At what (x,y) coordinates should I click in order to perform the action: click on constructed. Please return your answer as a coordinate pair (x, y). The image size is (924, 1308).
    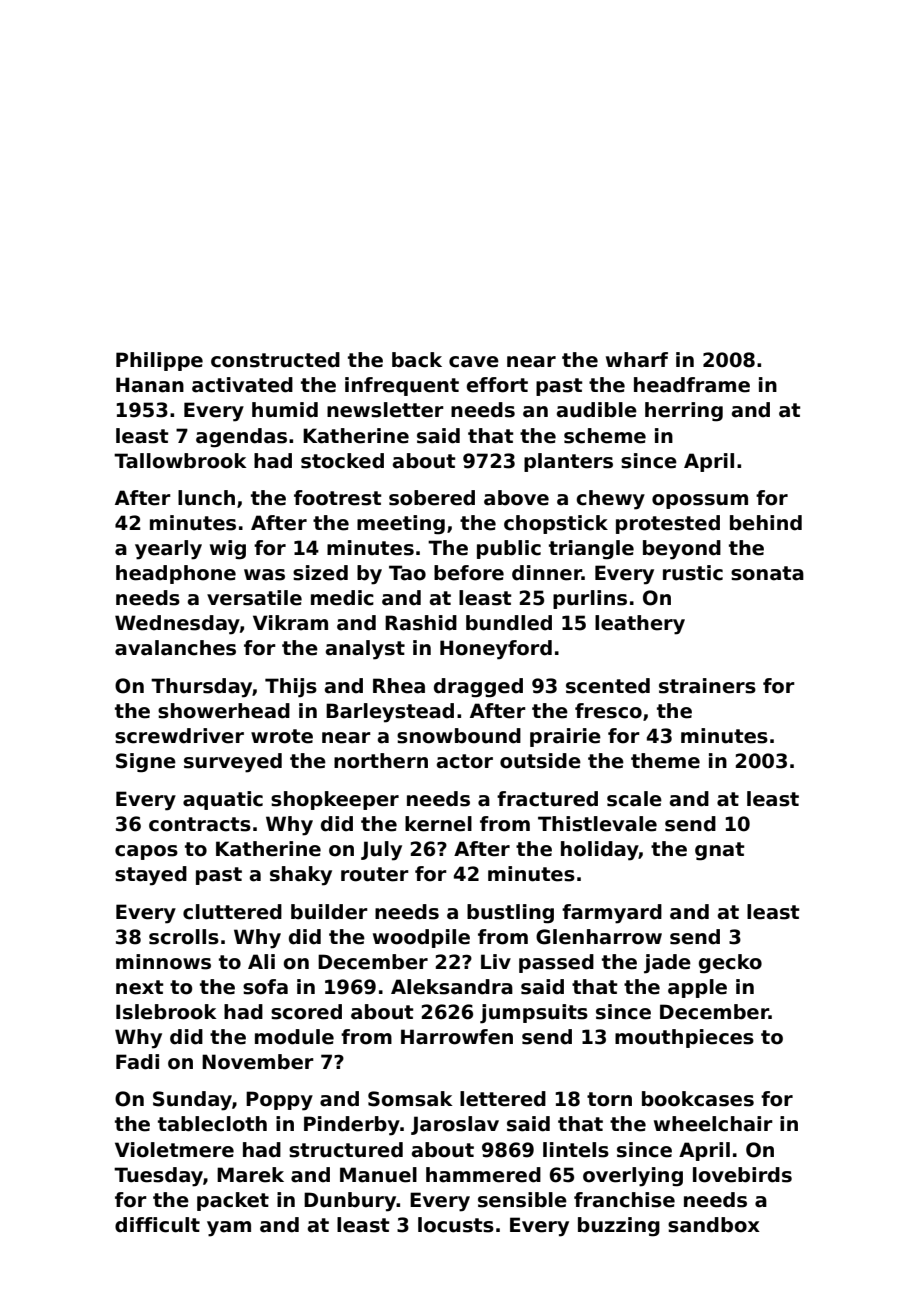
    Looking at the image, I should click on (275, 360).
